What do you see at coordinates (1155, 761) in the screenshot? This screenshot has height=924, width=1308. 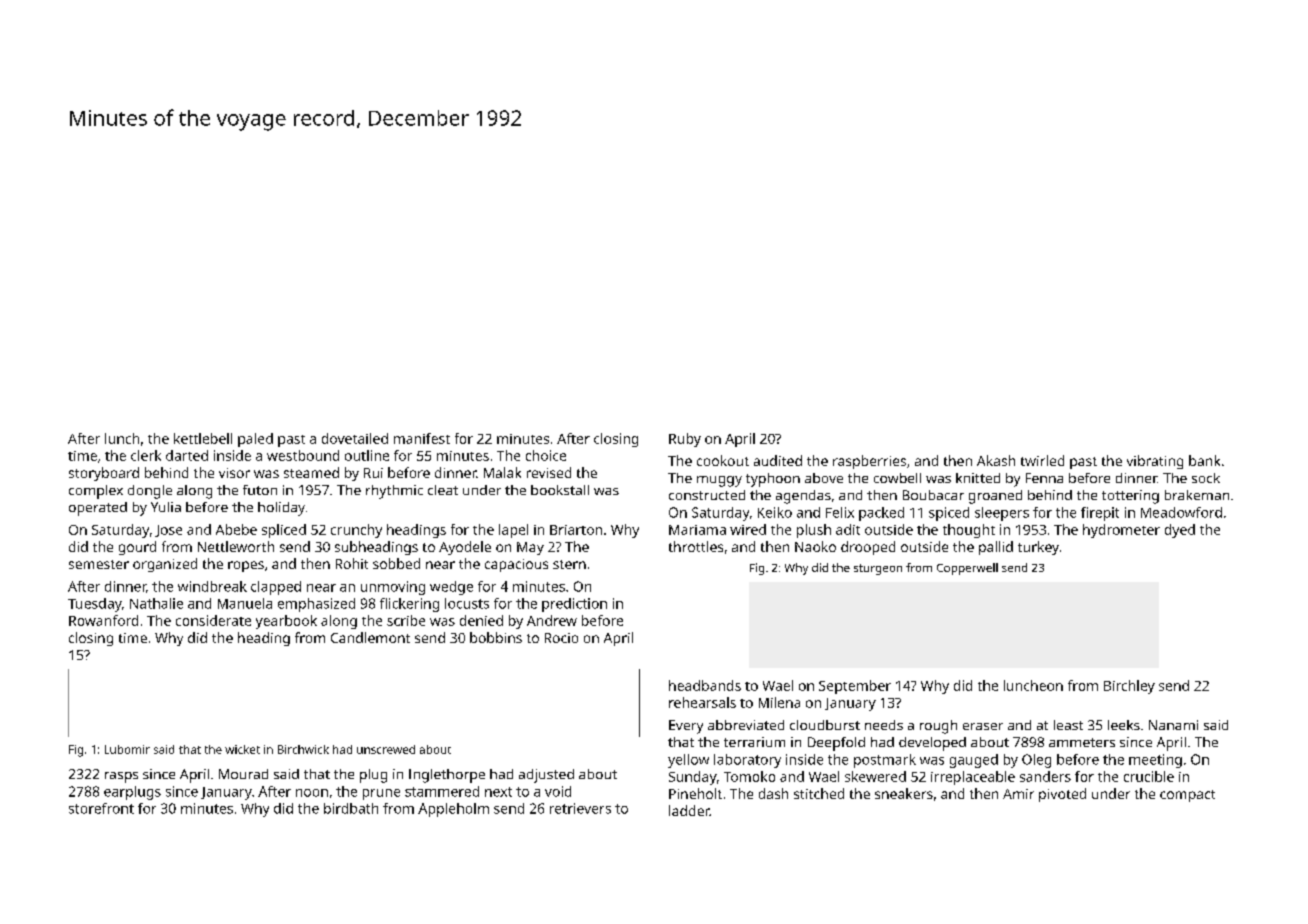 I see `meeting` at bounding box center [1155, 761].
